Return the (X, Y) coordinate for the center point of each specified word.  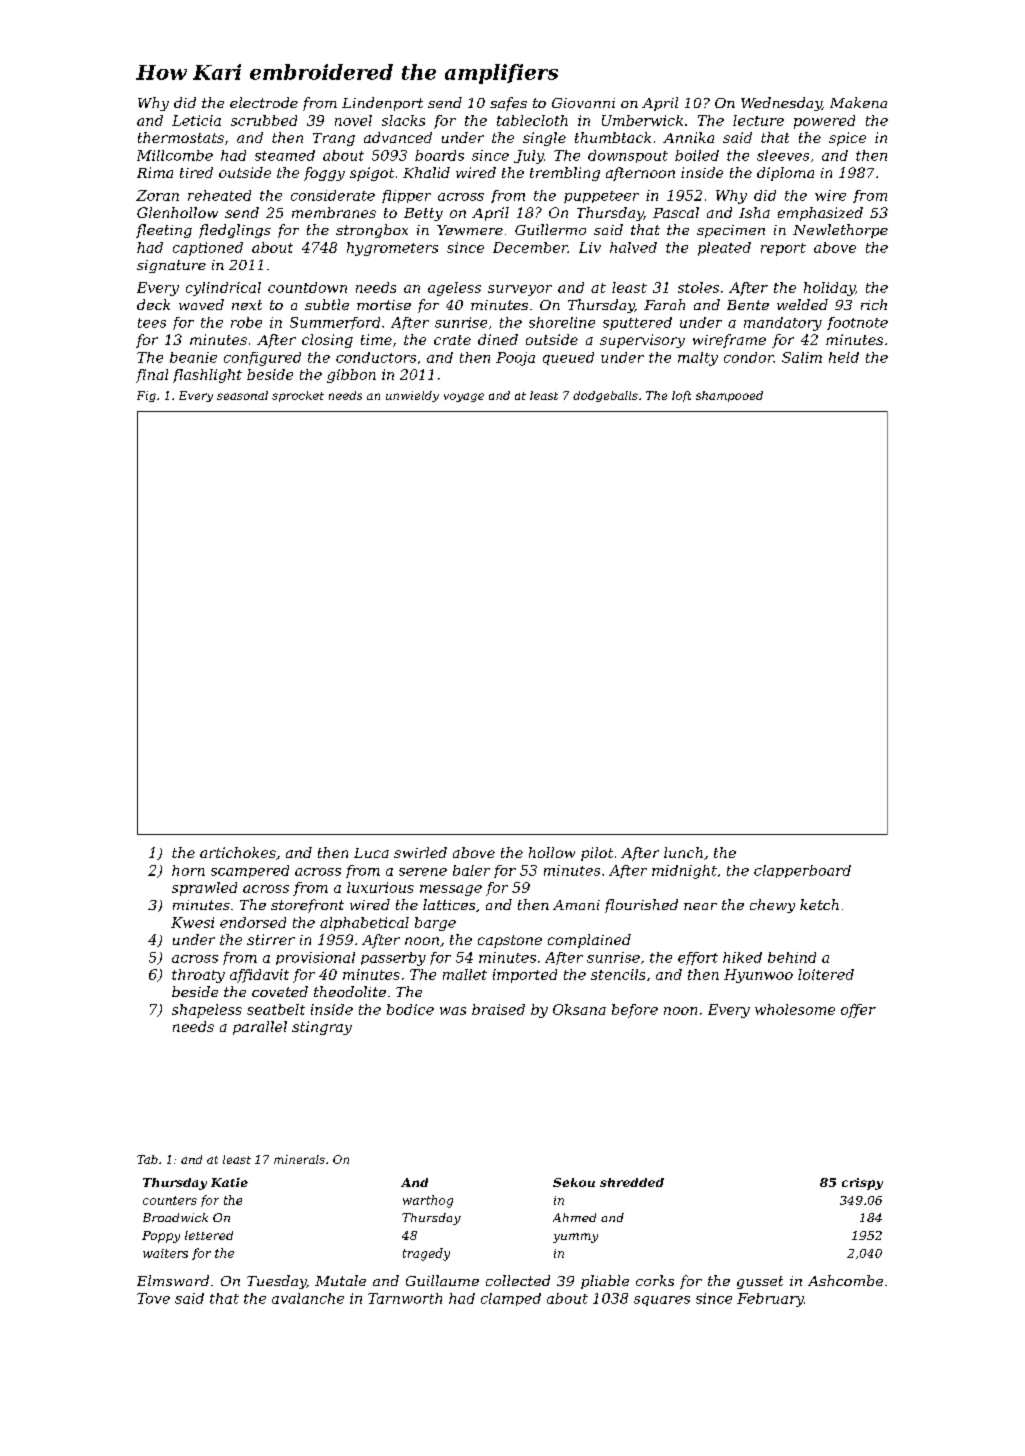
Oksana (579, 1009)
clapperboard (802, 871)
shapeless (207, 1011)
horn (188, 870)
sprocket (298, 396)
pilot (597, 854)
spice (847, 139)
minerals (299, 1159)
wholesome (795, 1009)
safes (508, 104)
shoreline (562, 322)
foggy (324, 174)
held (844, 357)
